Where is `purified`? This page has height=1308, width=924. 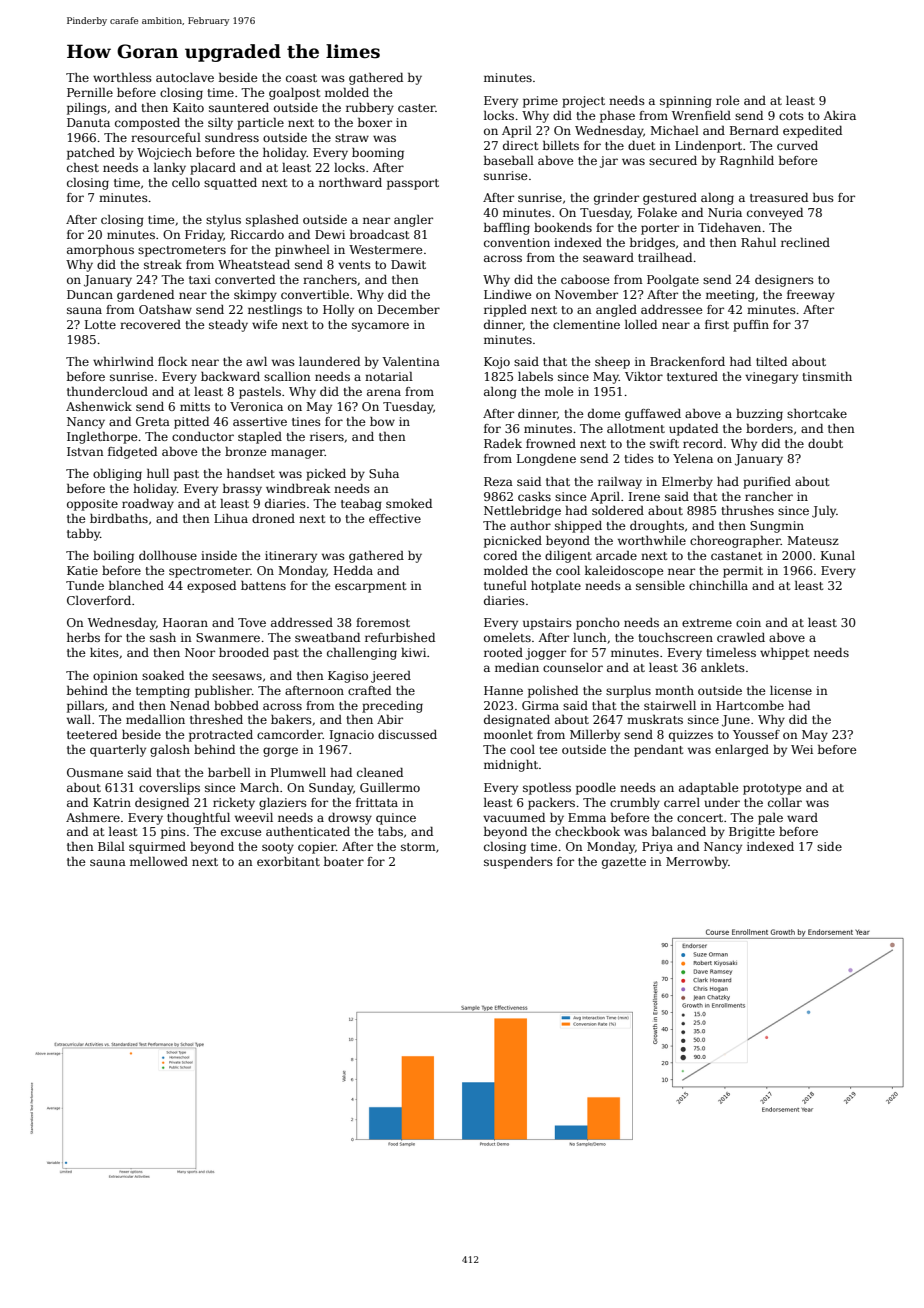
purified is located at coordinates (767, 483).
